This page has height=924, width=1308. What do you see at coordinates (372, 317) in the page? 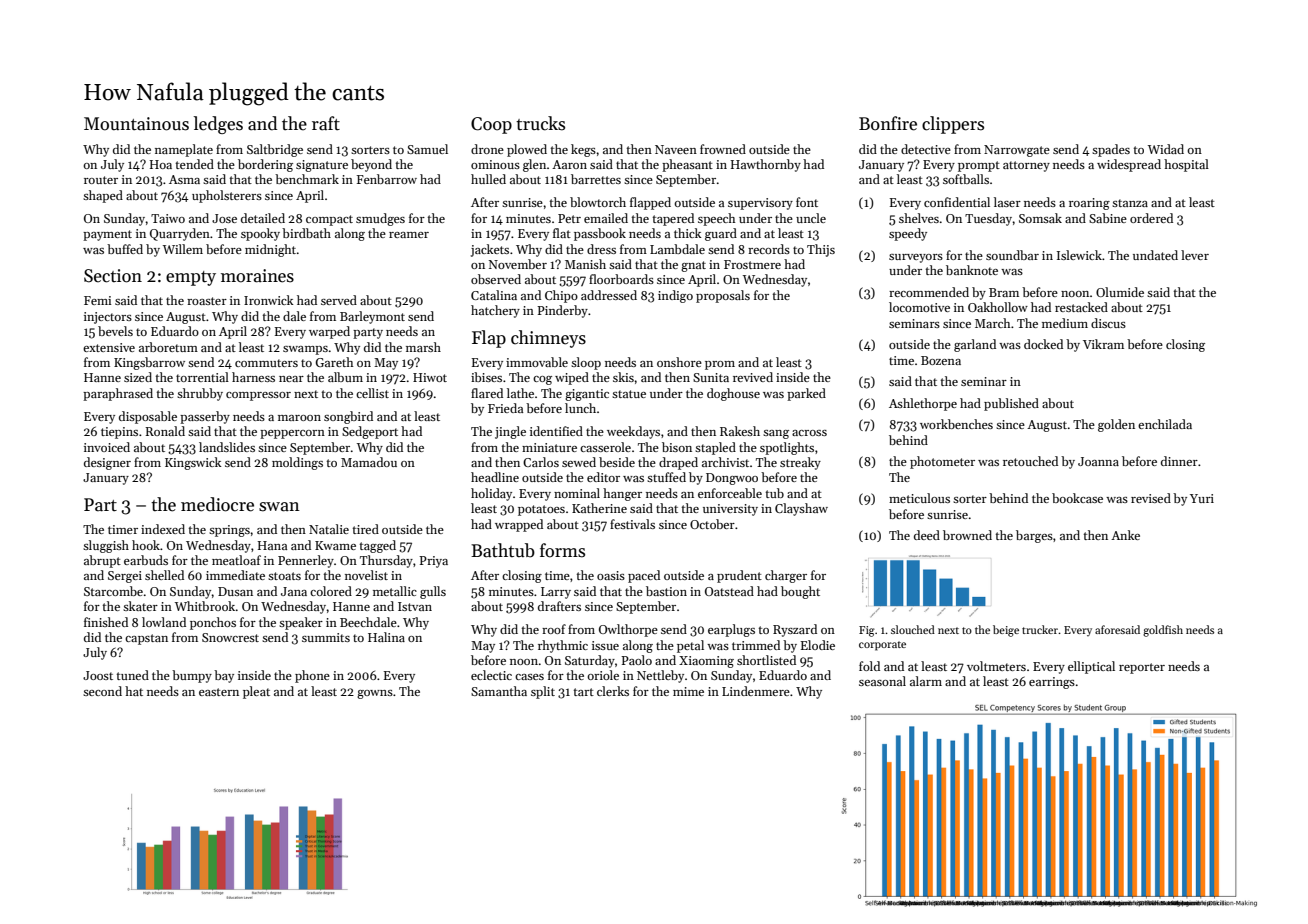
I see `Barleymont` at bounding box center [372, 317].
